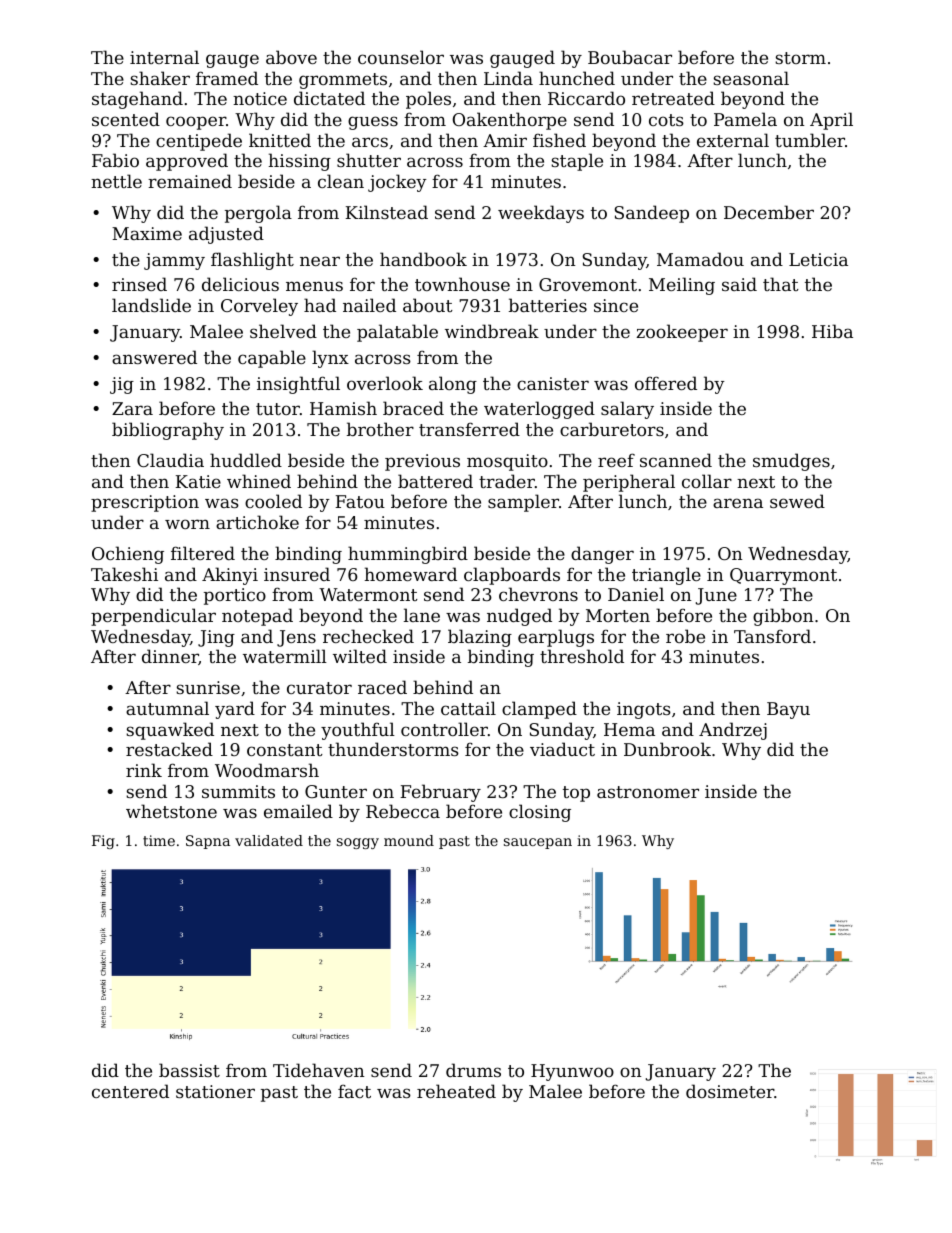 The width and height of the screenshot is (952, 1233). I want to click on Claudia, so click(170, 460).
